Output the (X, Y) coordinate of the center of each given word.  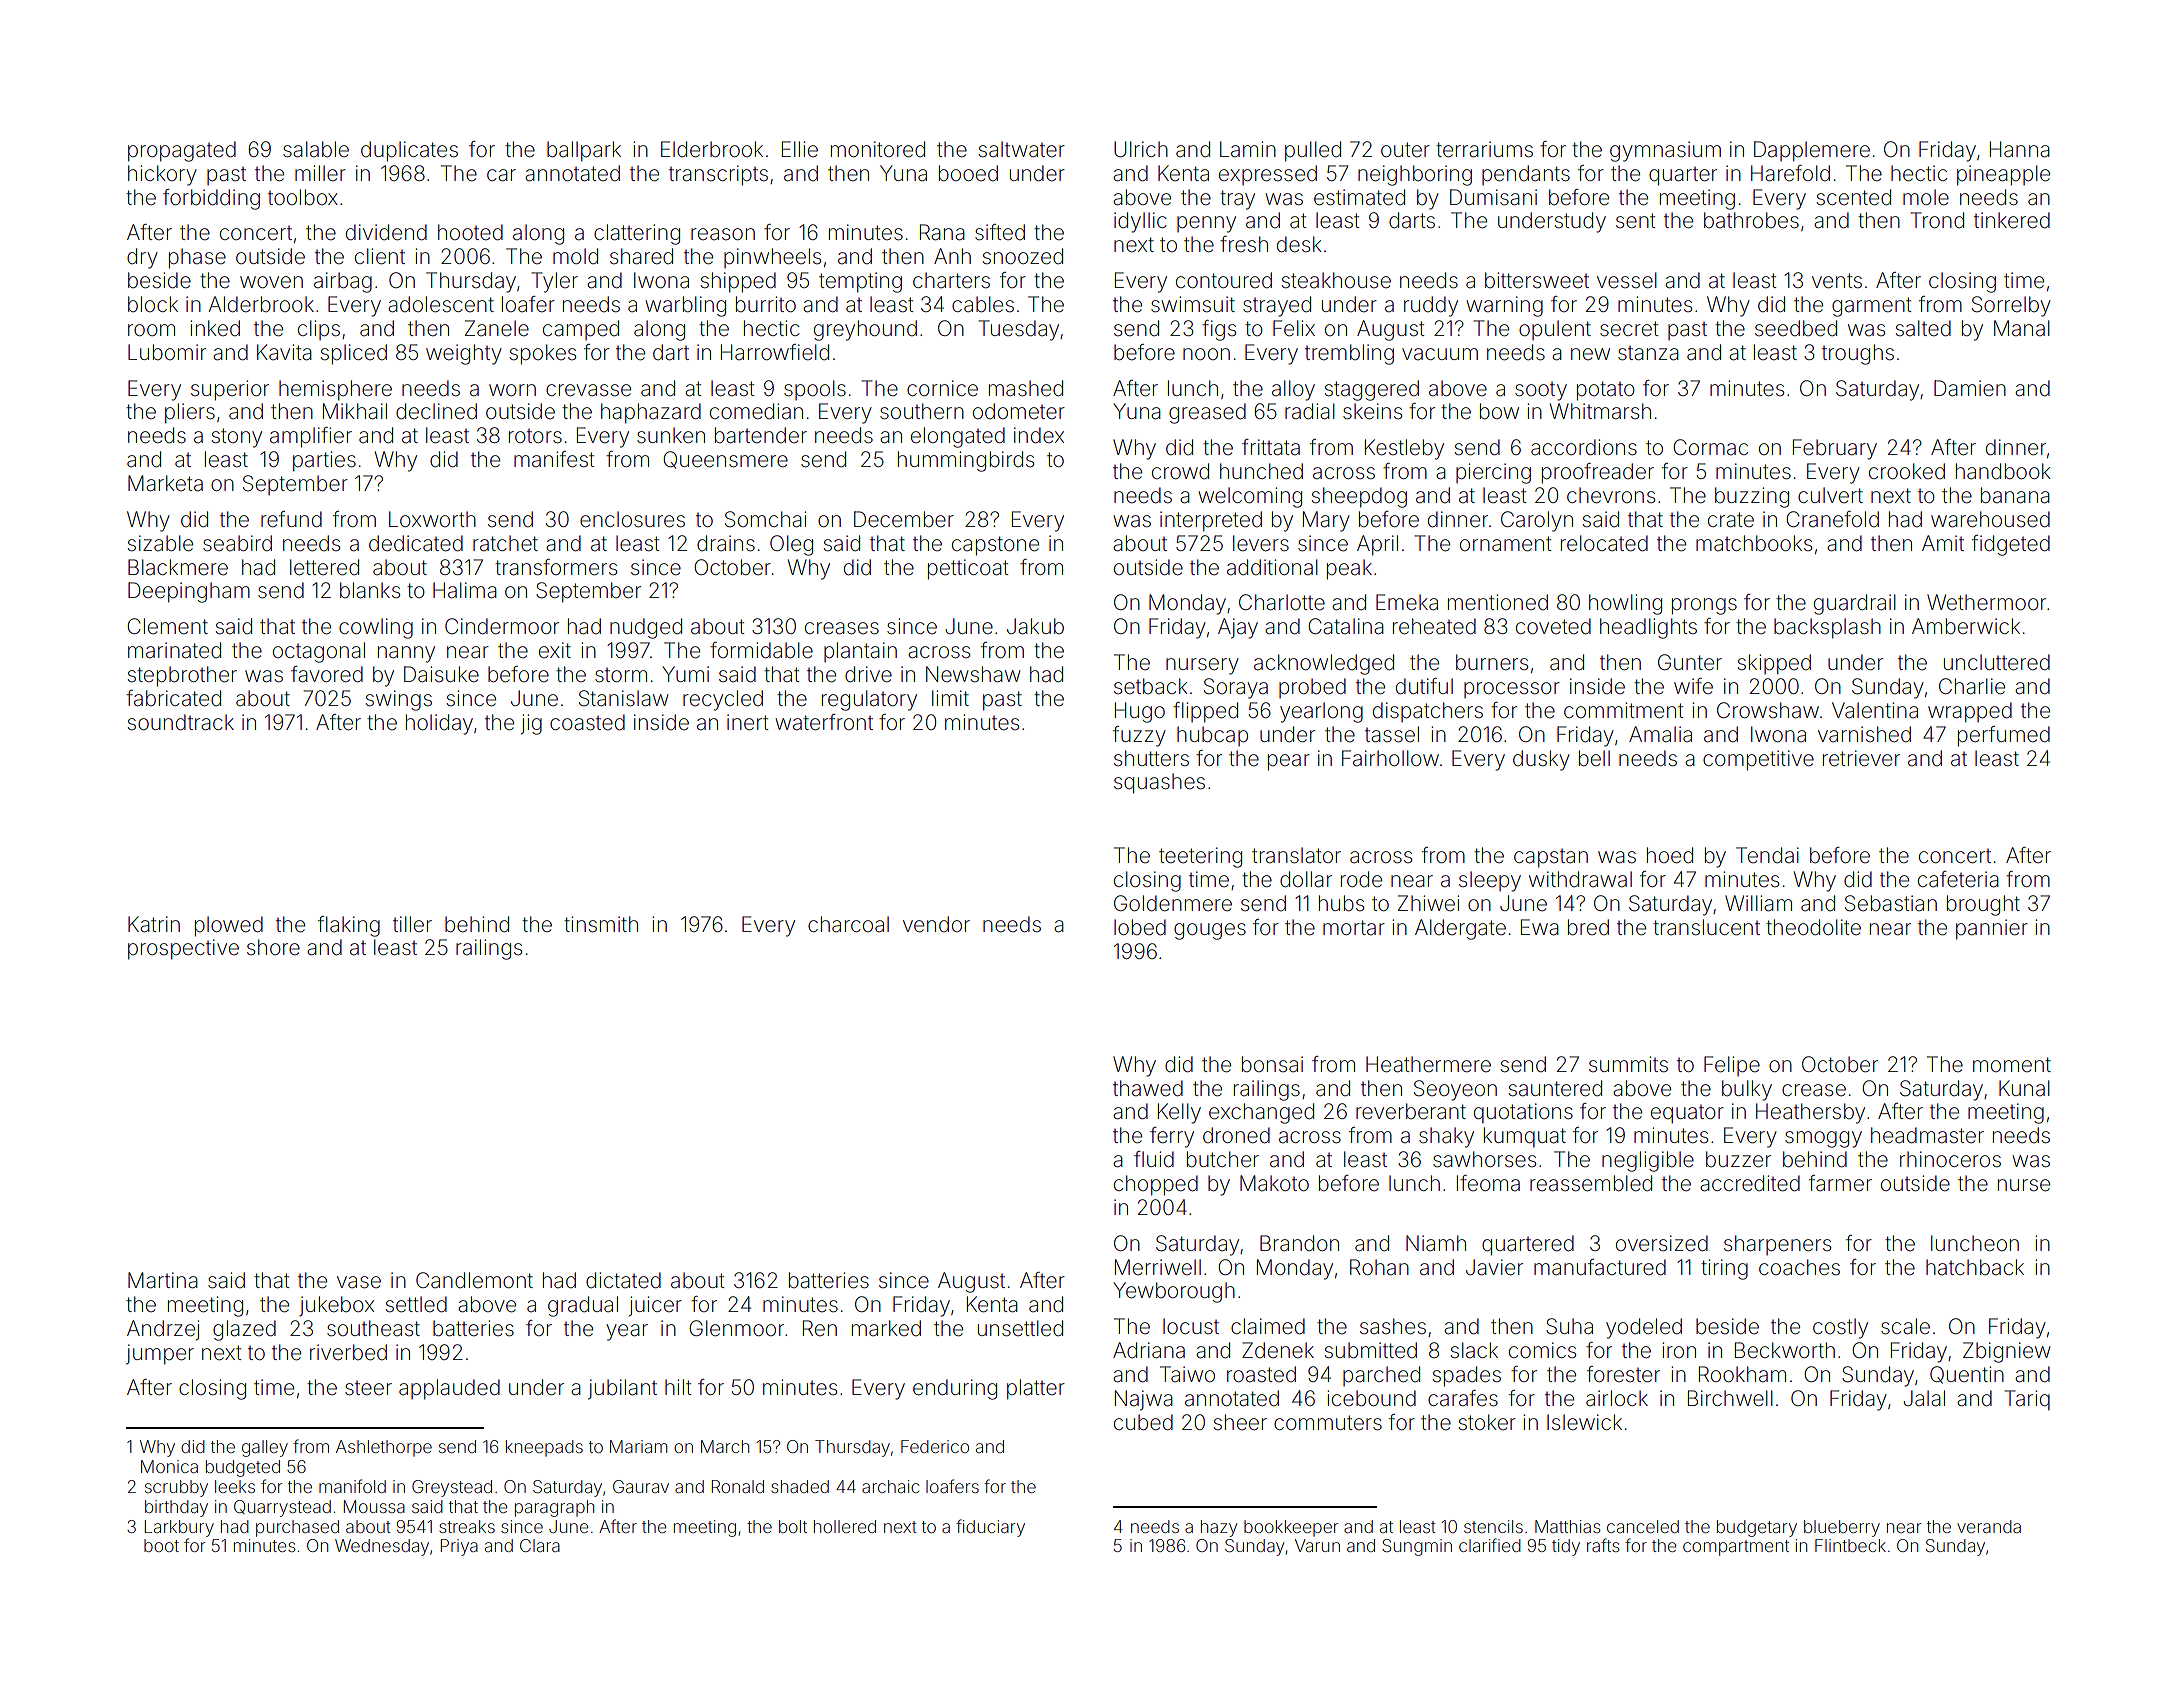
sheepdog (1359, 497)
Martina (163, 1280)
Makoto (1274, 1183)
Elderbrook (712, 149)
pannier (1992, 929)
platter (1036, 1389)
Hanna (2020, 149)
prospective (183, 949)
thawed (1148, 1088)
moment (2012, 1064)
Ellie (800, 149)
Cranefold (1832, 519)
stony (237, 438)
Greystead (452, 1488)
